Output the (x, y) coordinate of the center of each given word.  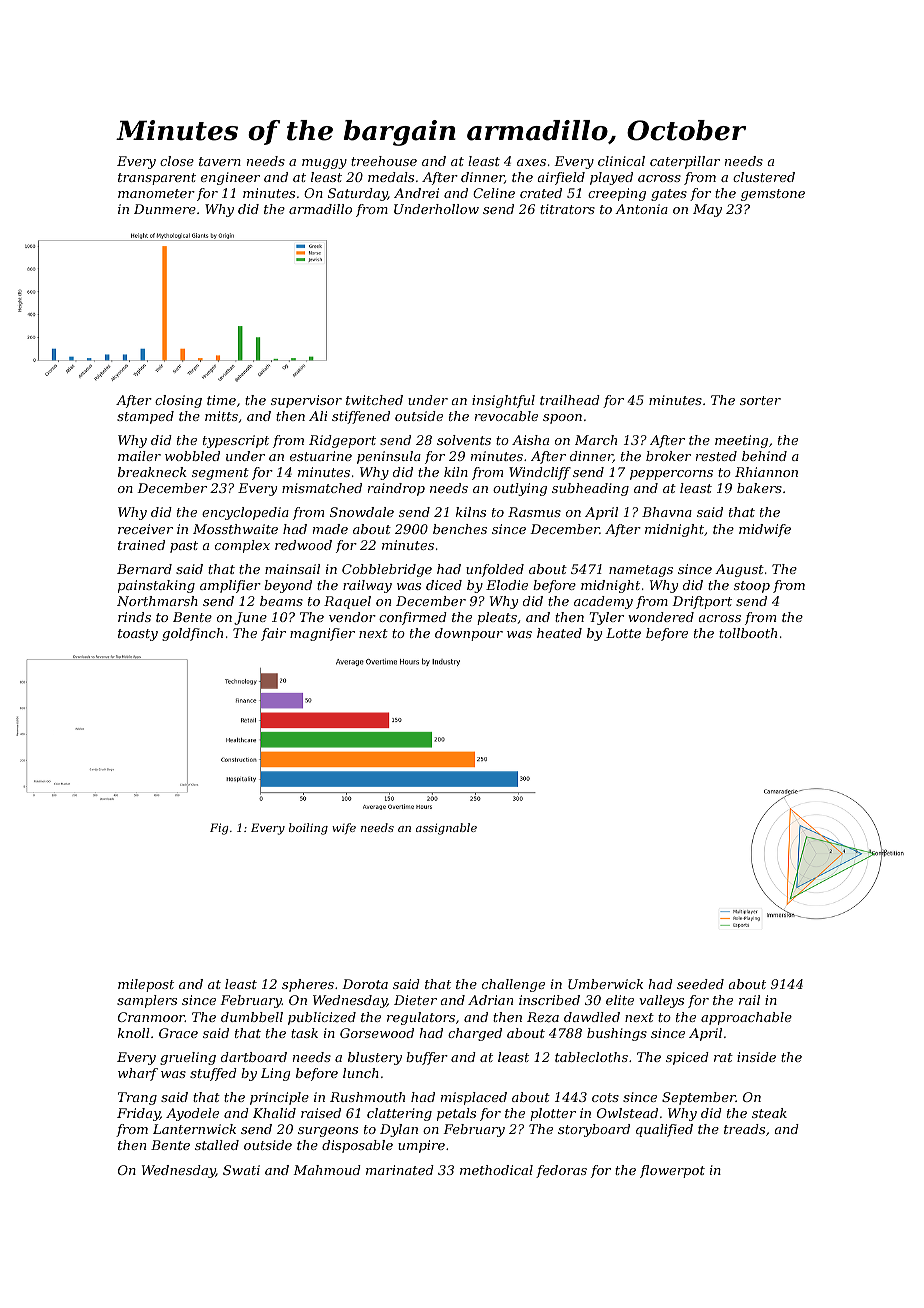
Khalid (274, 1113)
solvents (464, 440)
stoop (752, 587)
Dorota (365, 984)
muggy (324, 164)
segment (220, 474)
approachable (746, 1018)
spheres (308, 985)
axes (531, 162)
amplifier (230, 586)
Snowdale (362, 512)
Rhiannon (766, 472)
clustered (764, 177)
